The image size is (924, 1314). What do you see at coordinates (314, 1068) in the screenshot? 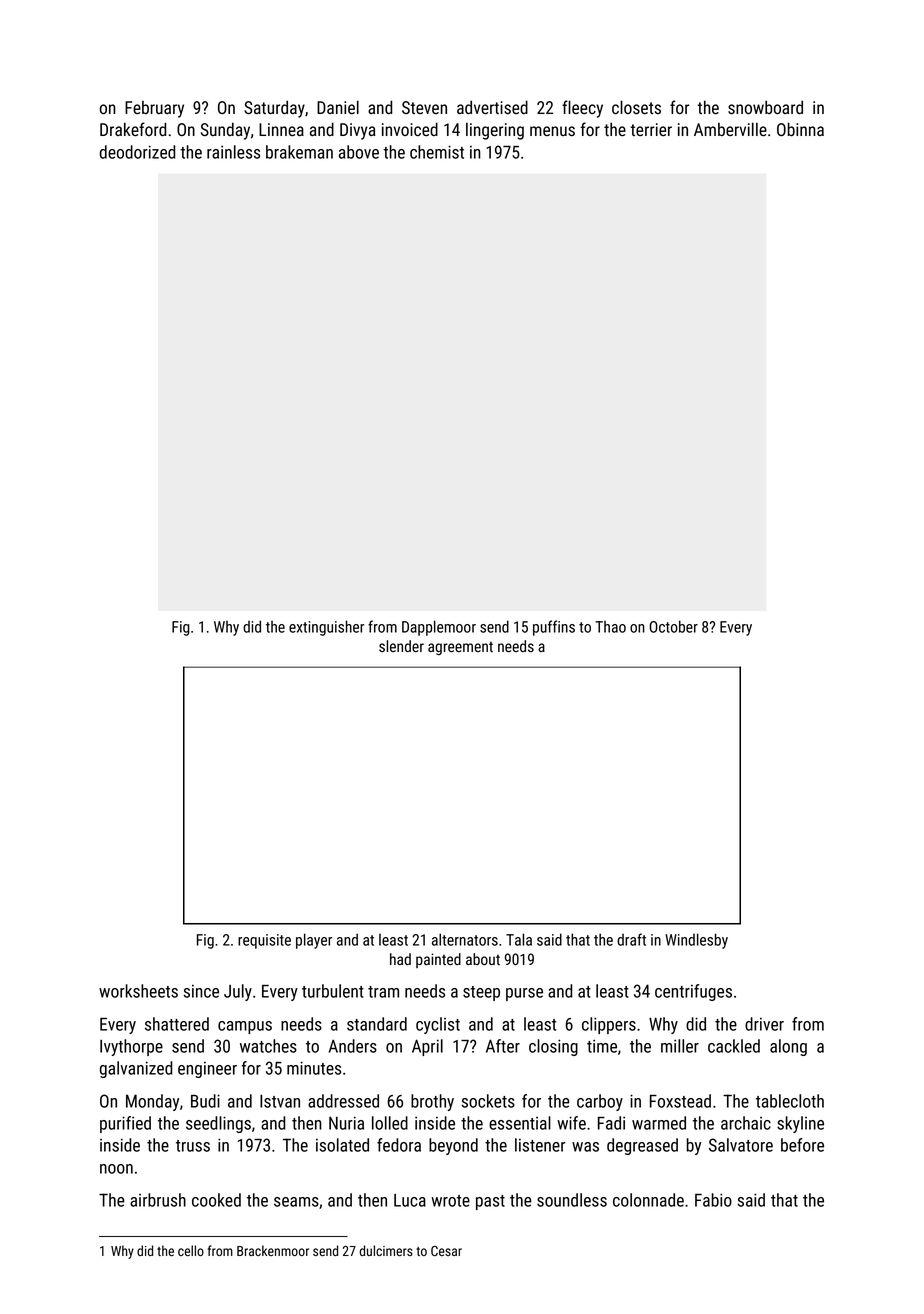
I see `minutes` at bounding box center [314, 1068].
